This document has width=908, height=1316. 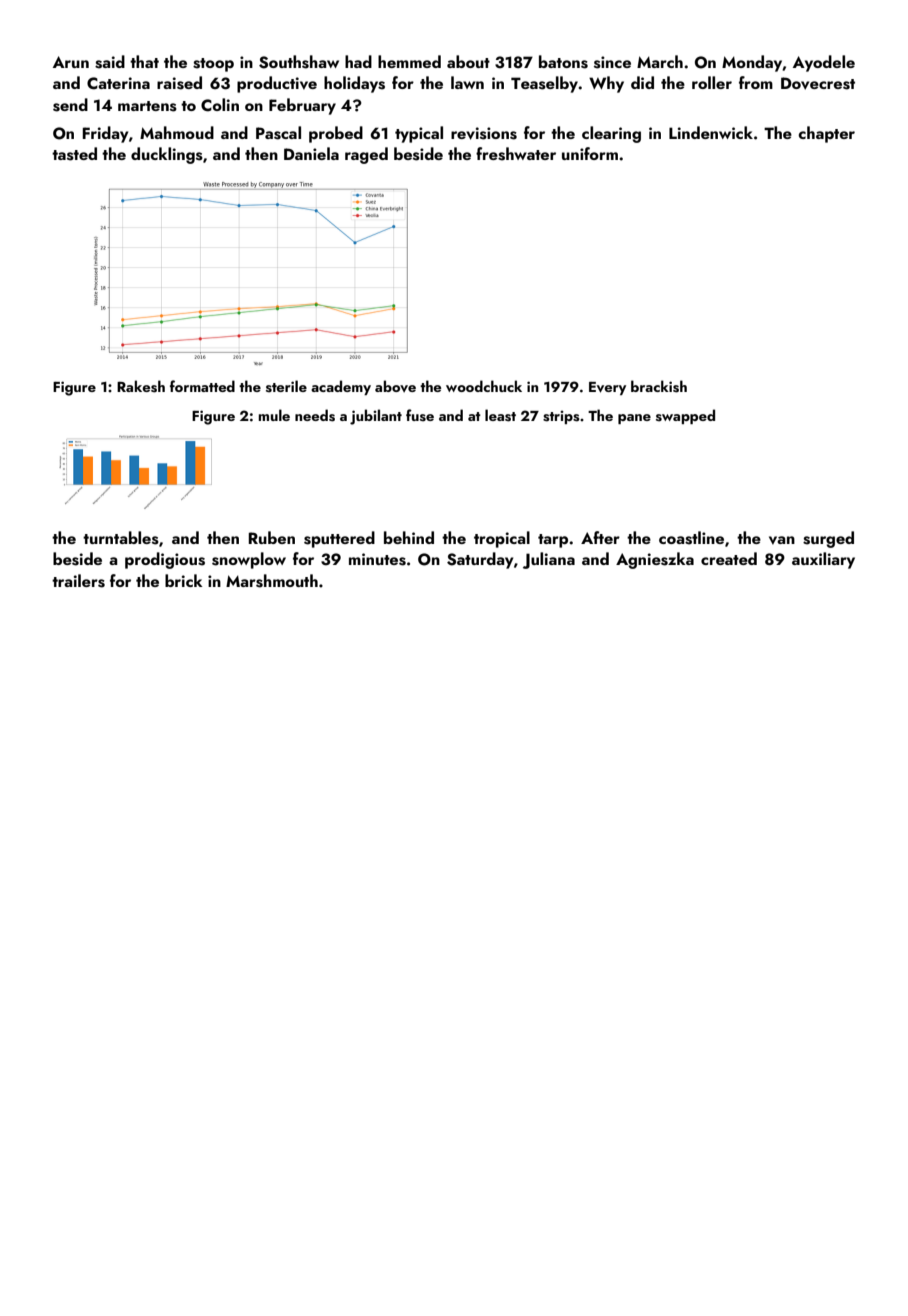 What do you see at coordinates (484, 386) in the document?
I see `woodchuck` at bounding box center [484, 386].
